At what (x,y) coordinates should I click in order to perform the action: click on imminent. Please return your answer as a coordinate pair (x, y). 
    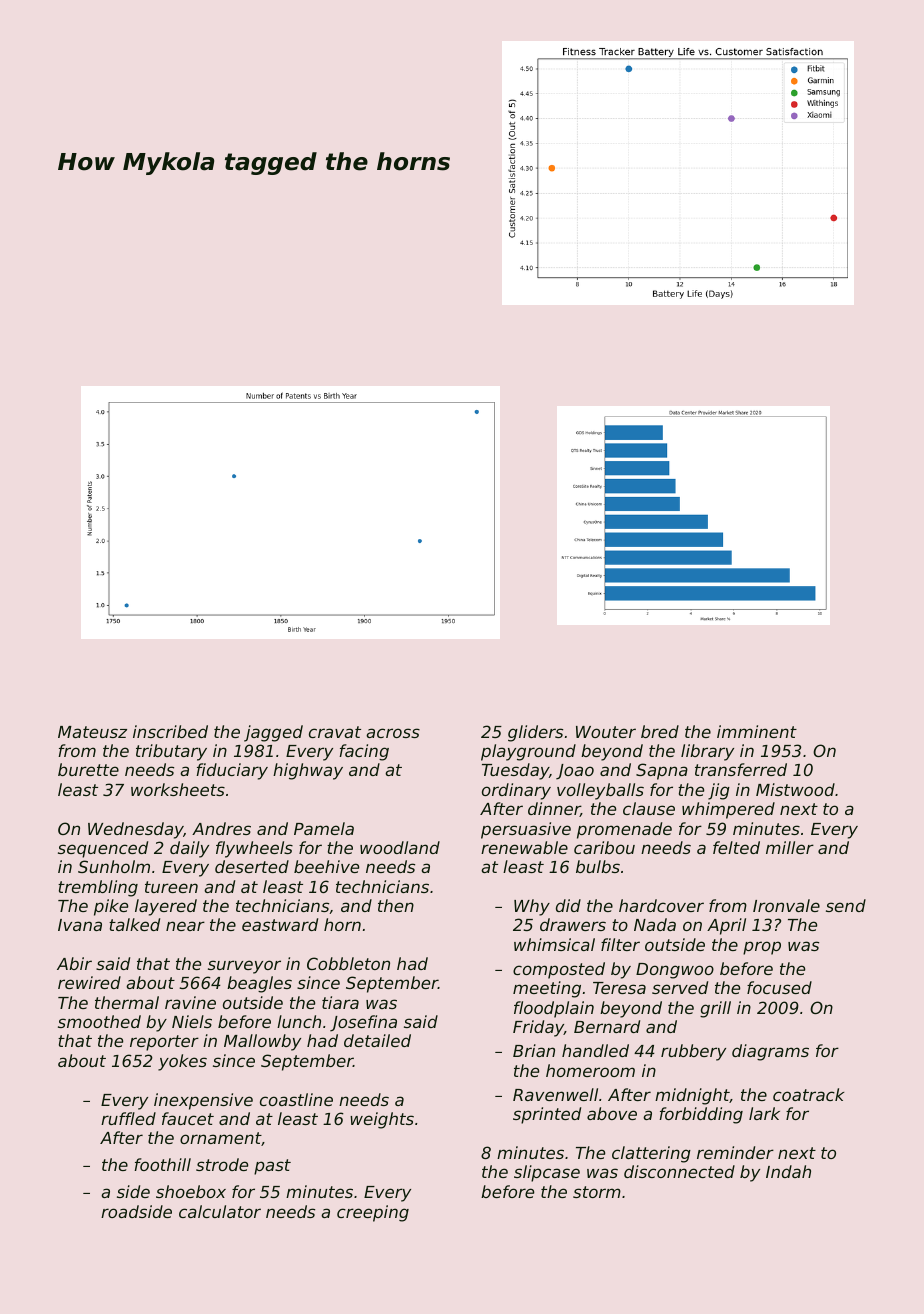
    Looking at the image, I should click on (757, 731).
